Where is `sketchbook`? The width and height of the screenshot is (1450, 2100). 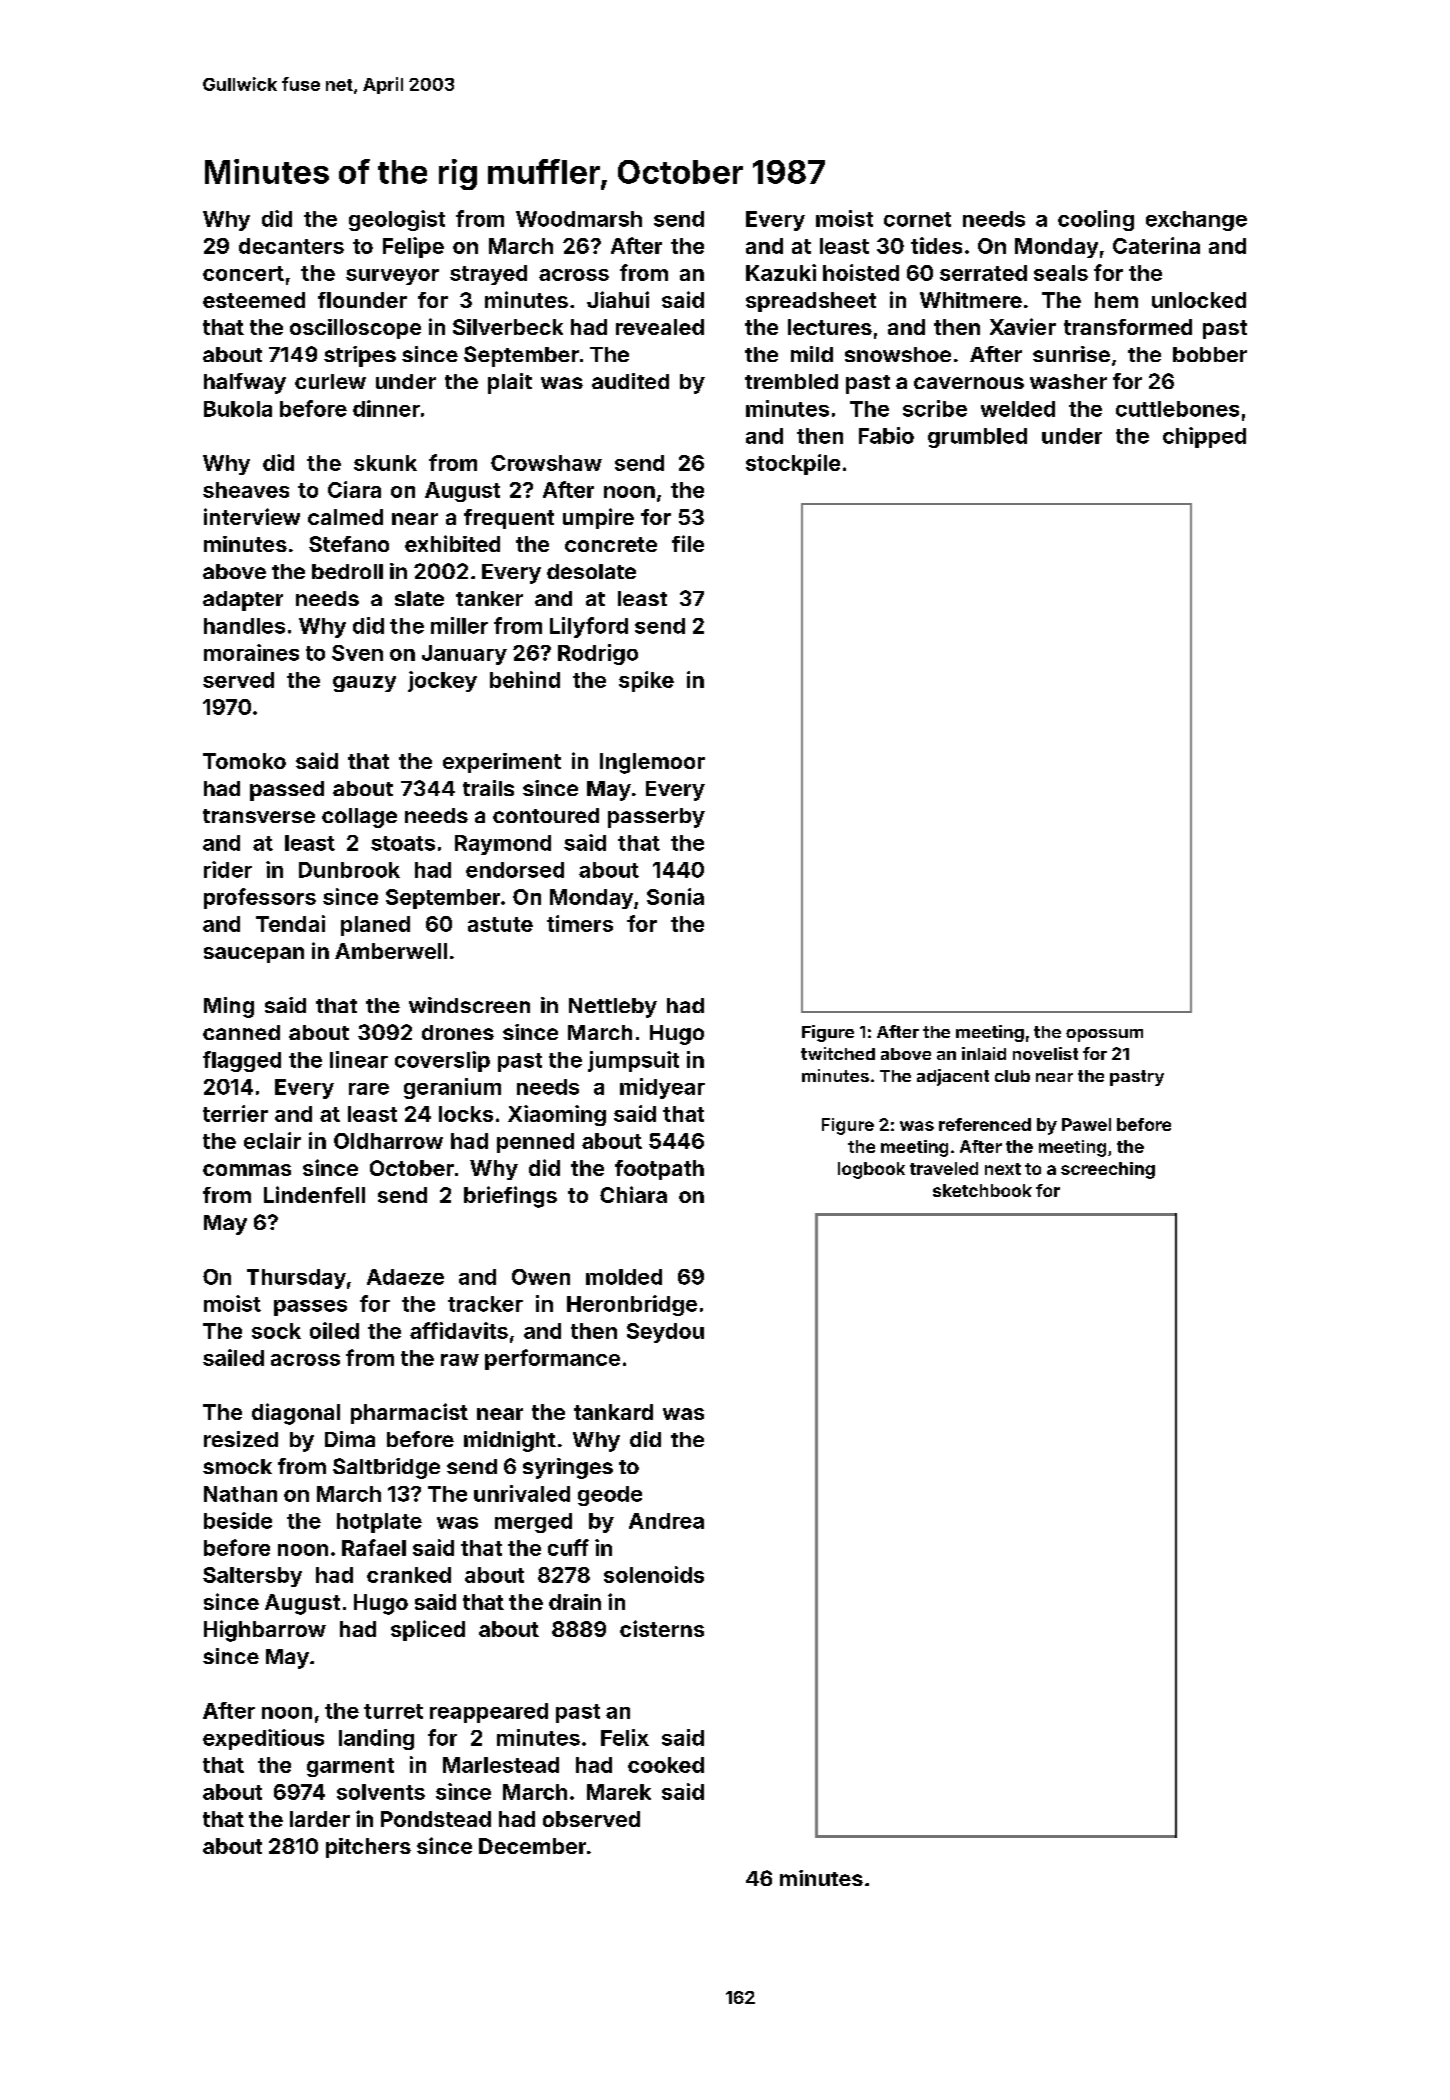
sketchbook is located at coordinates (982, 1190).
